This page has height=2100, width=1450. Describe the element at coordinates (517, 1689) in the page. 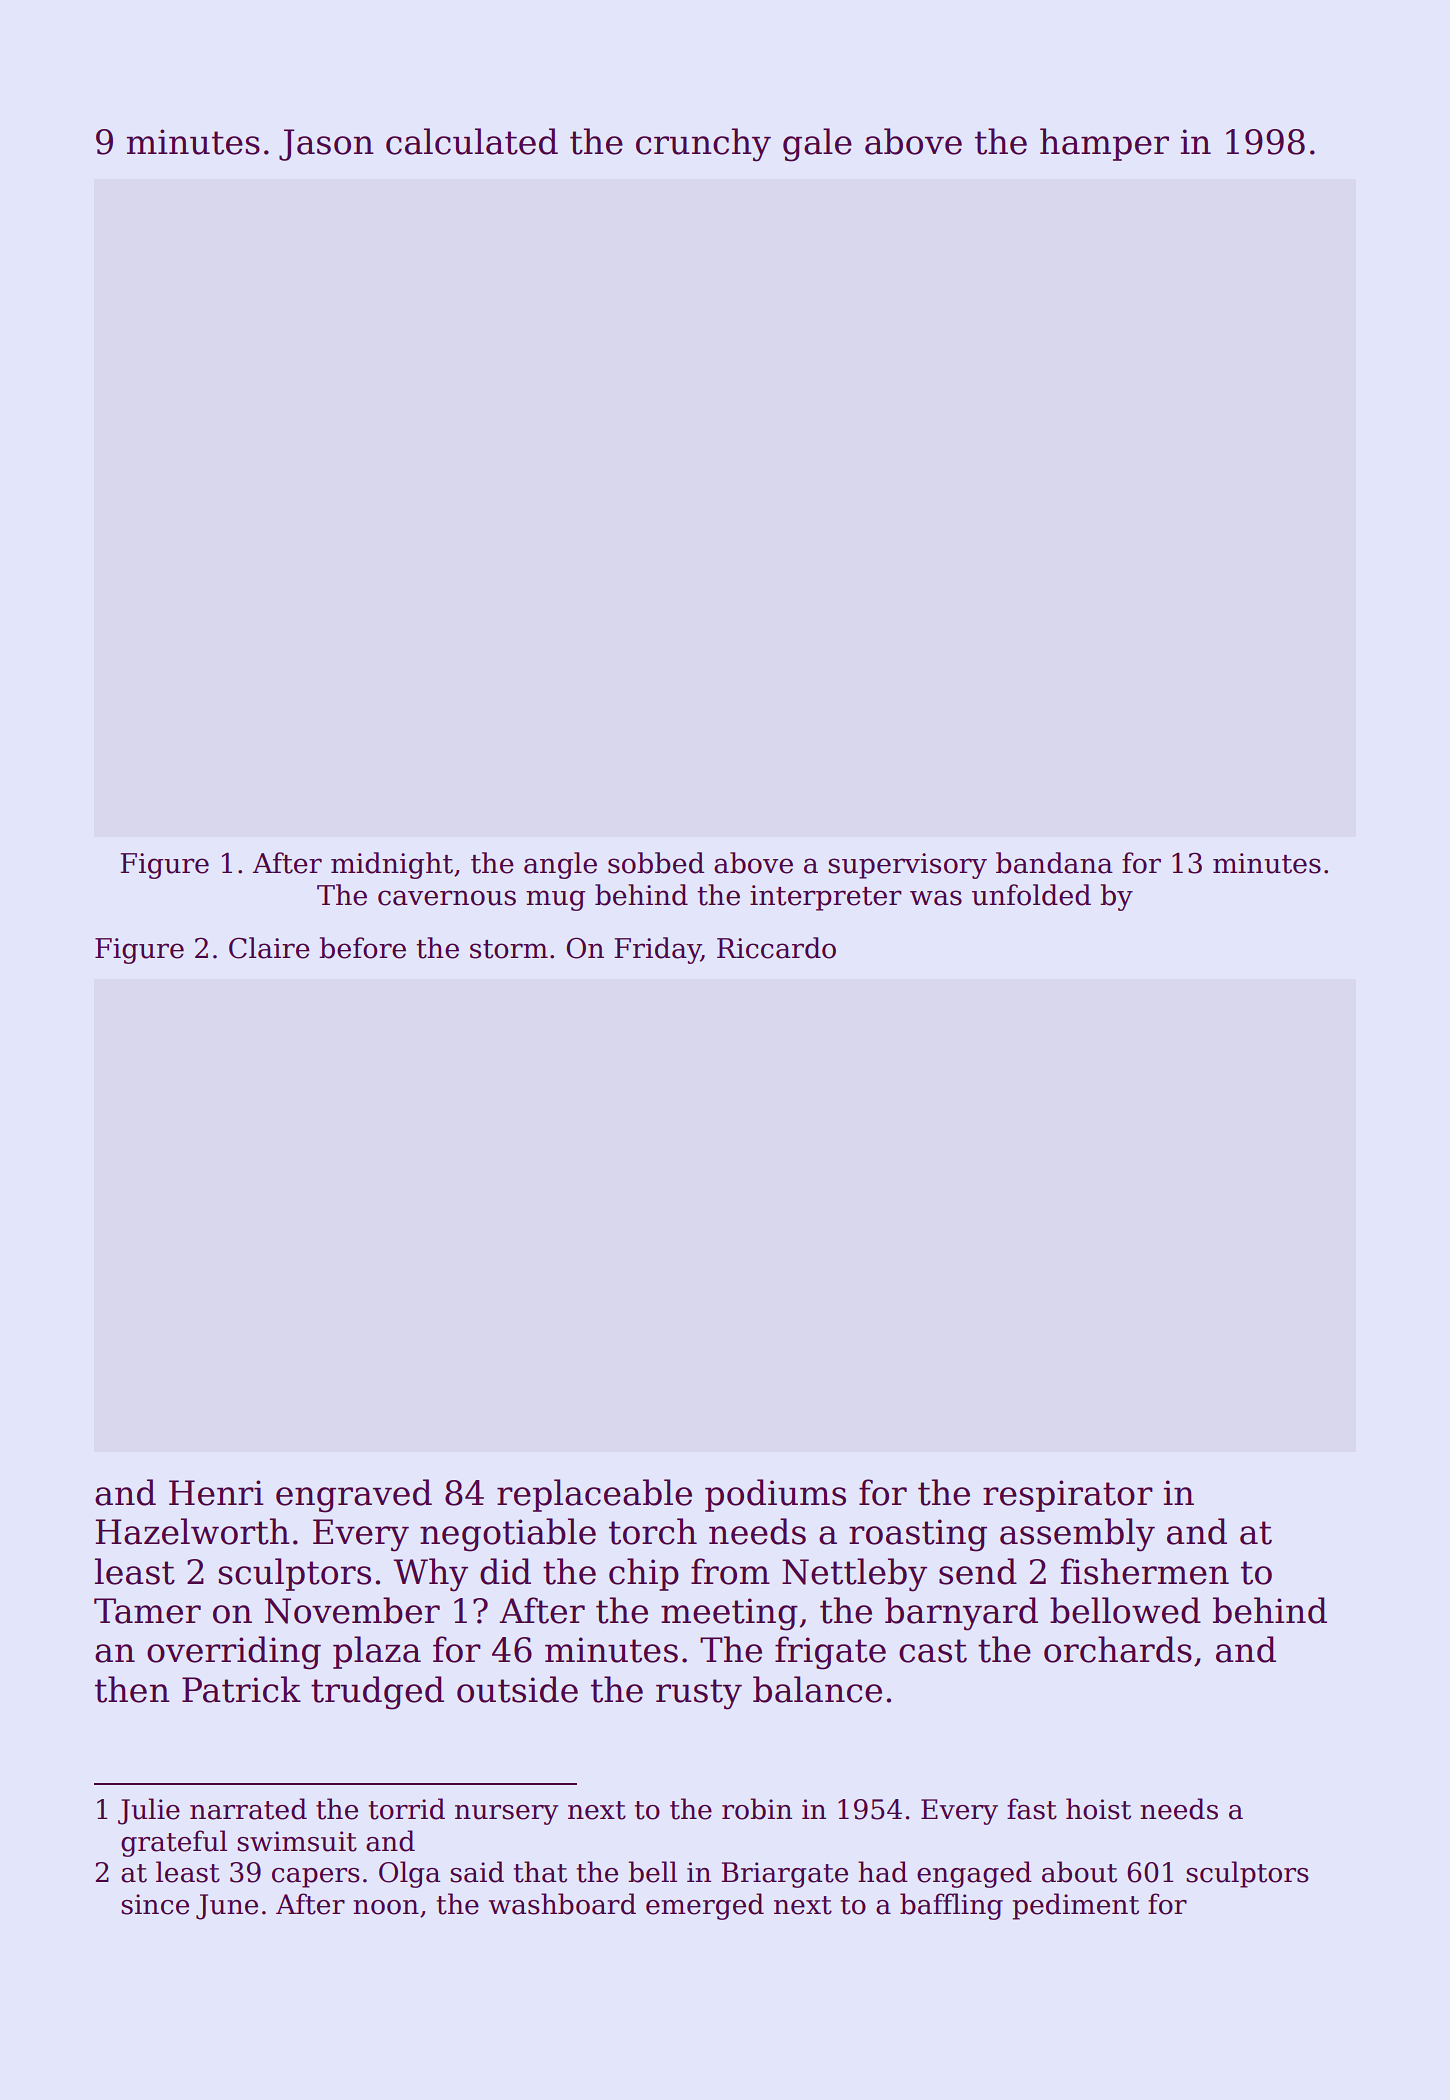

I see `outside` at that location.
